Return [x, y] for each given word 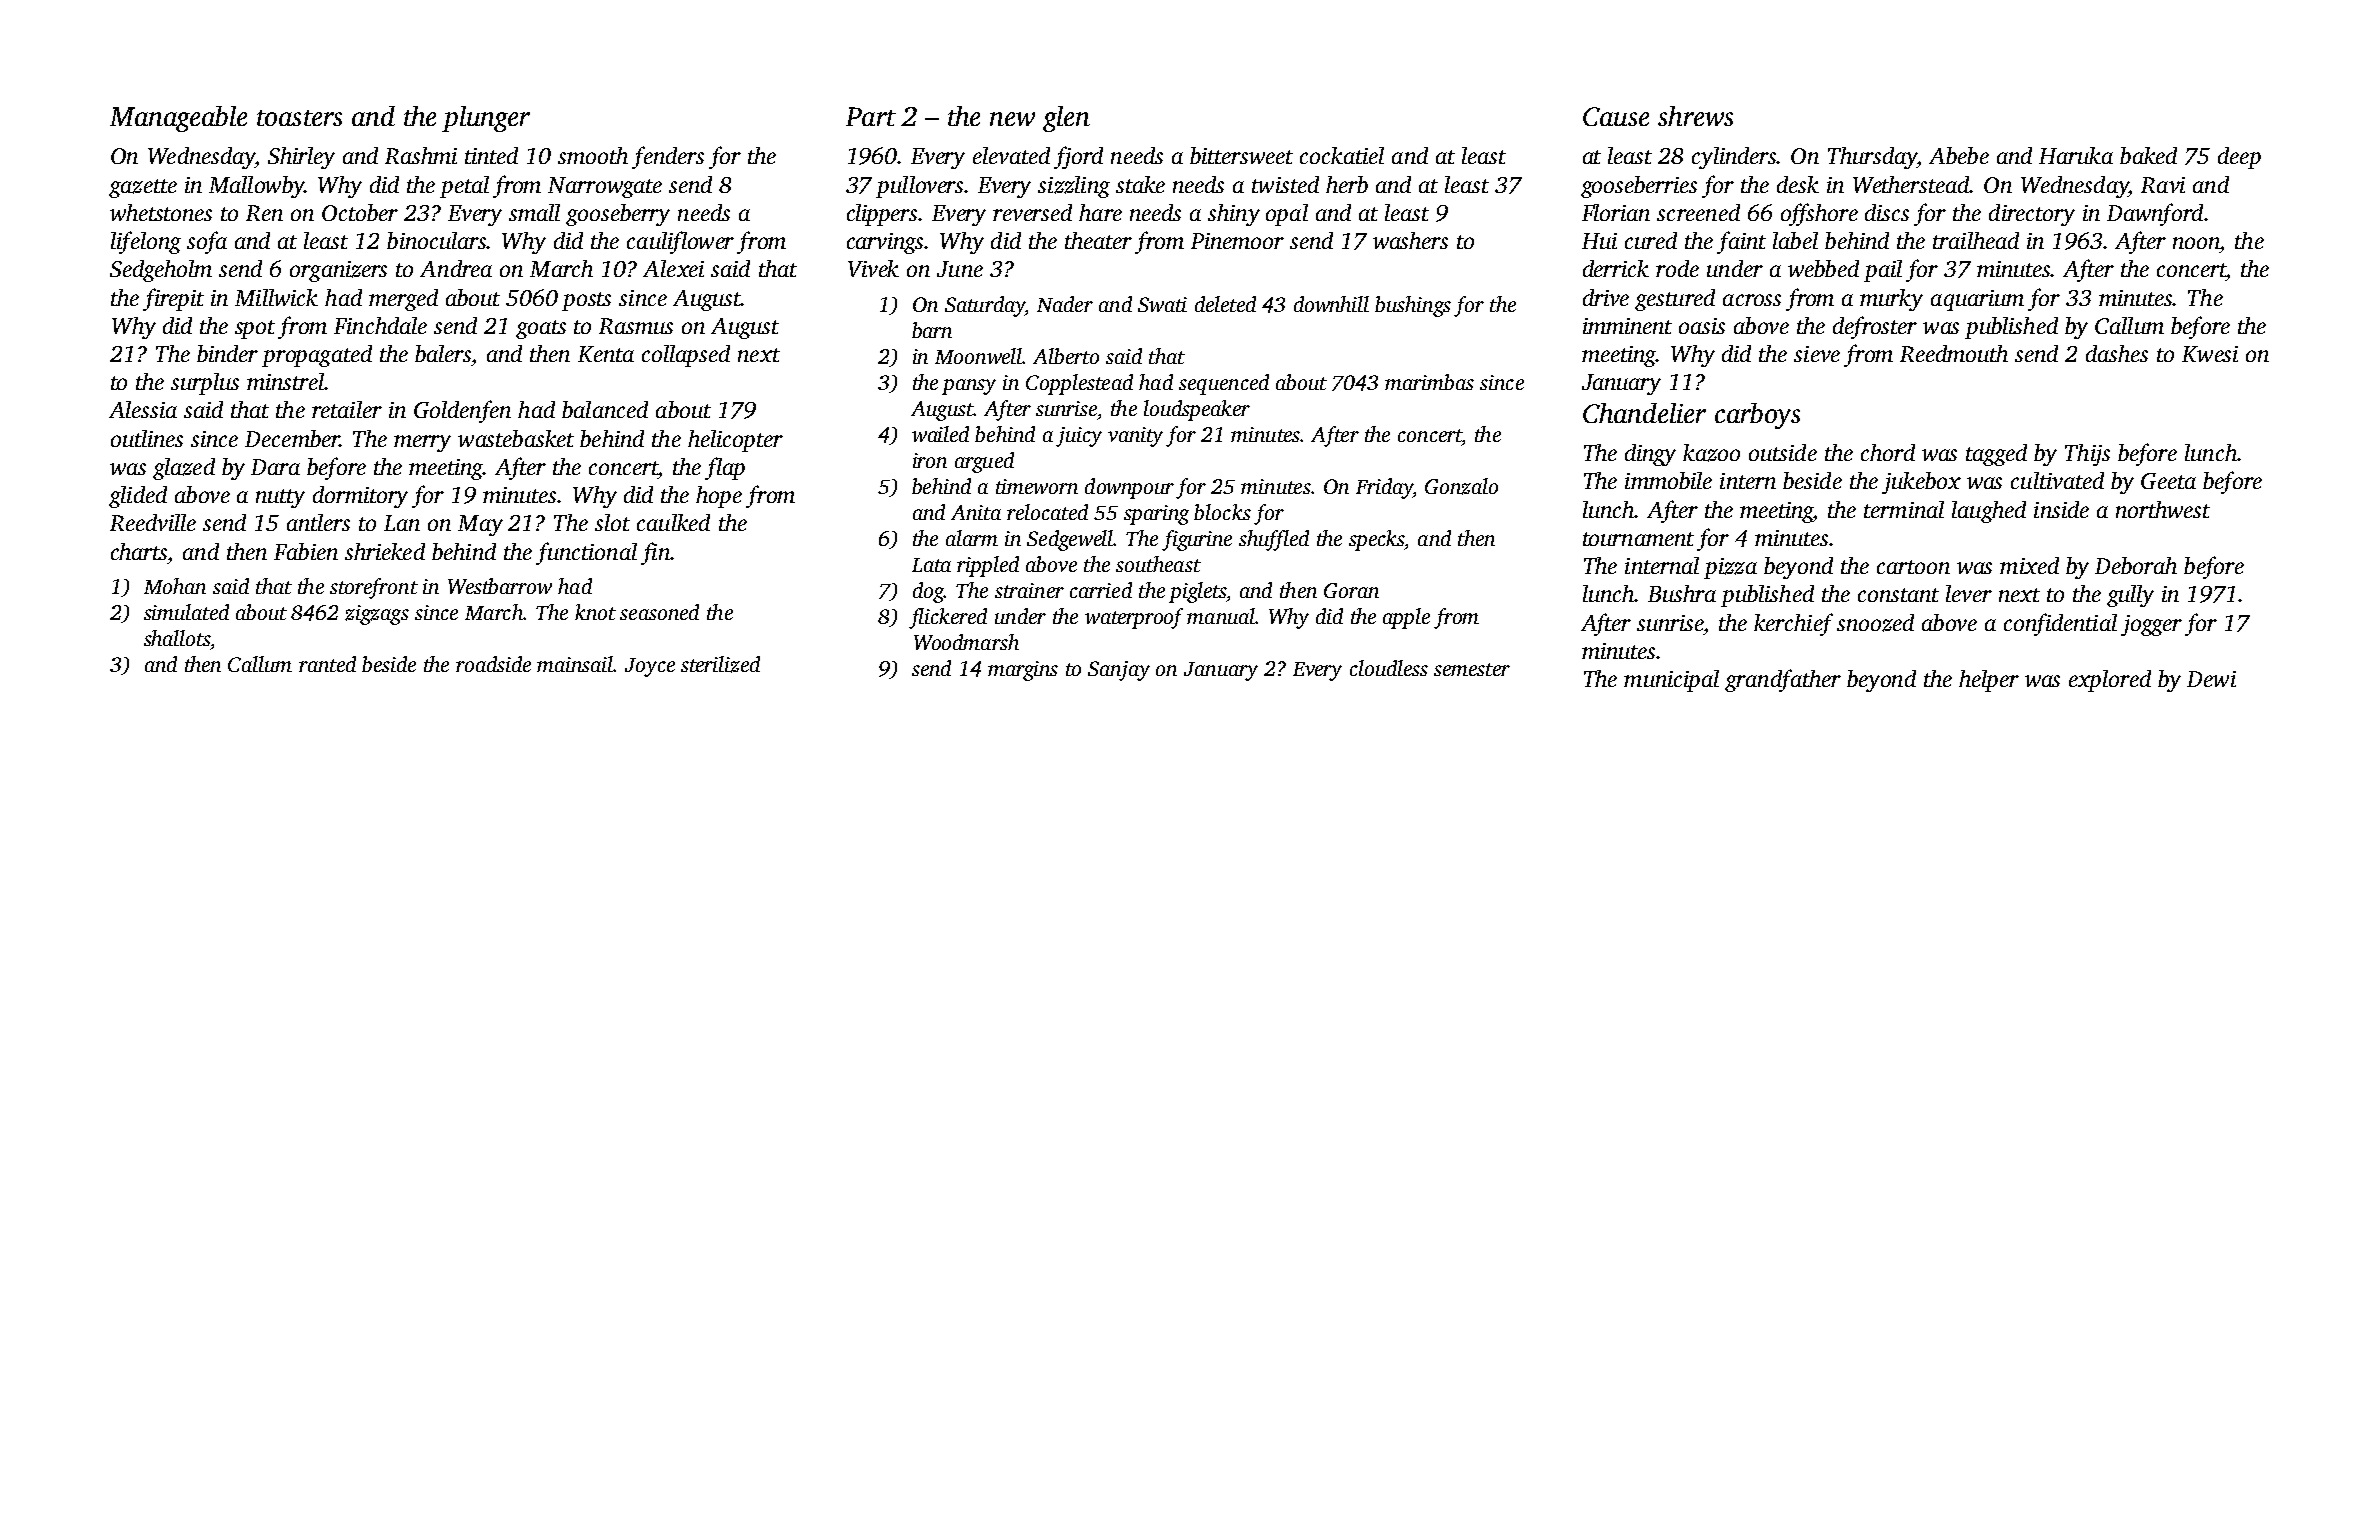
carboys [1757, 416]
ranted [327, 664]
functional [586, 553]
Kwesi [2210, 354]
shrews [1695, 116]
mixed [2029, 565]
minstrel [285, 381]
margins [1023, 671]
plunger [486, 119]
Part [871, 116]
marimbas [1429, 382]
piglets [1197, 592]
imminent [1627, 326]
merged [403, 300]
